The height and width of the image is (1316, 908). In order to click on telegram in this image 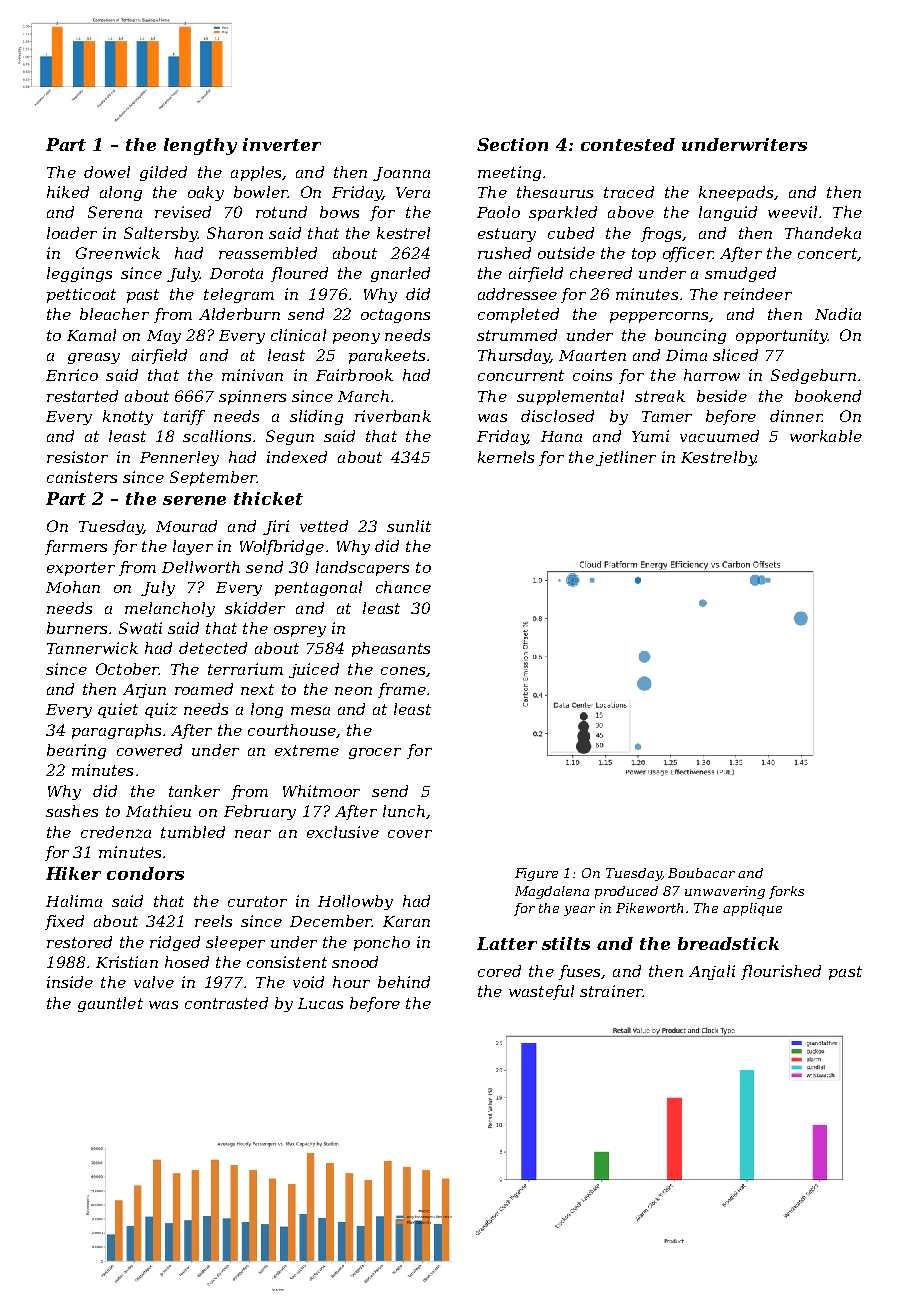, I will do `click(239, 295)`.
